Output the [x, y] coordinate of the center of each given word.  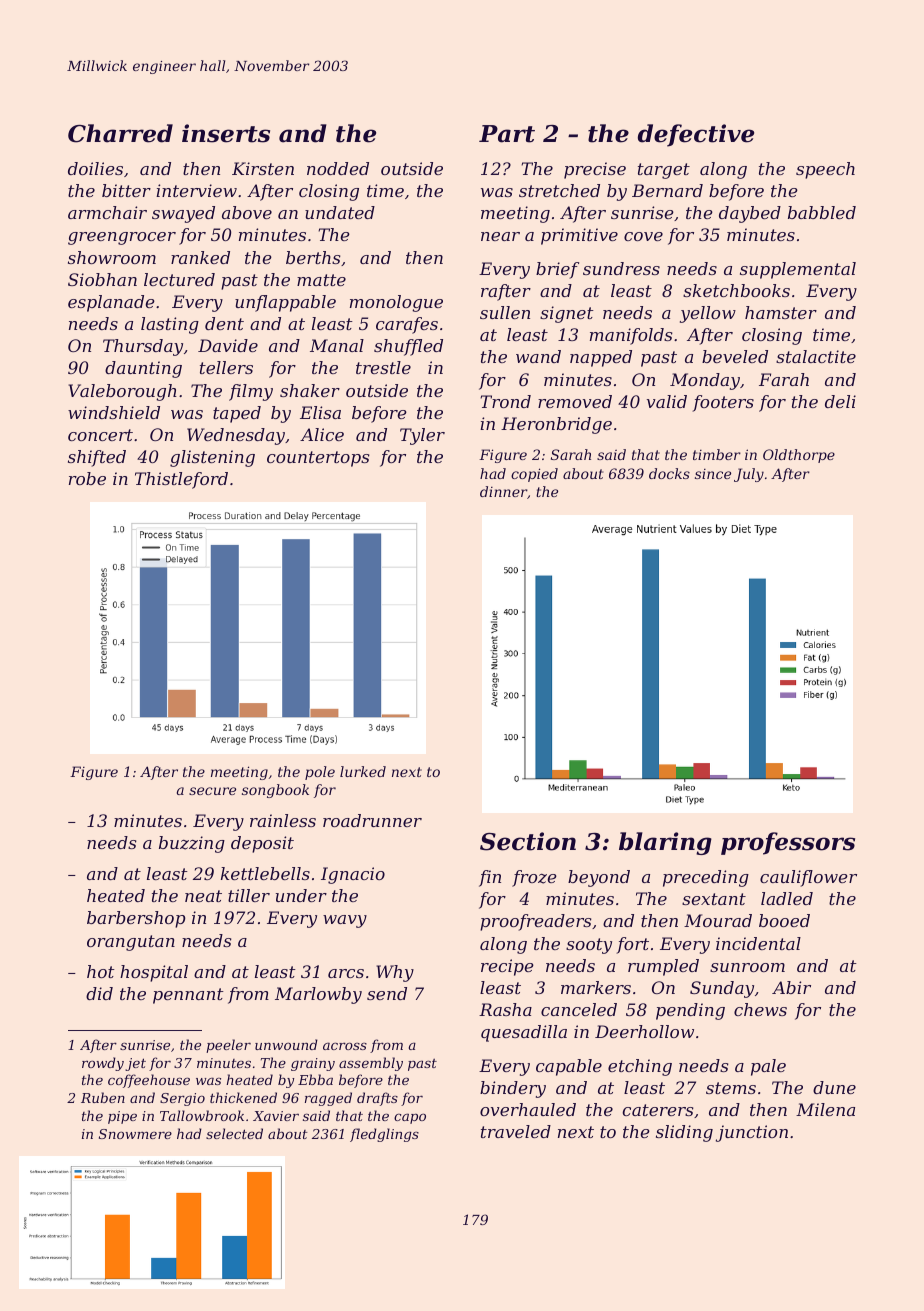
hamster [781, 312]
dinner [503, 491]
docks [669, 473]
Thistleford [181, 480]
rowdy [103, 1064]
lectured [179, 279]
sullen [505, 312]
